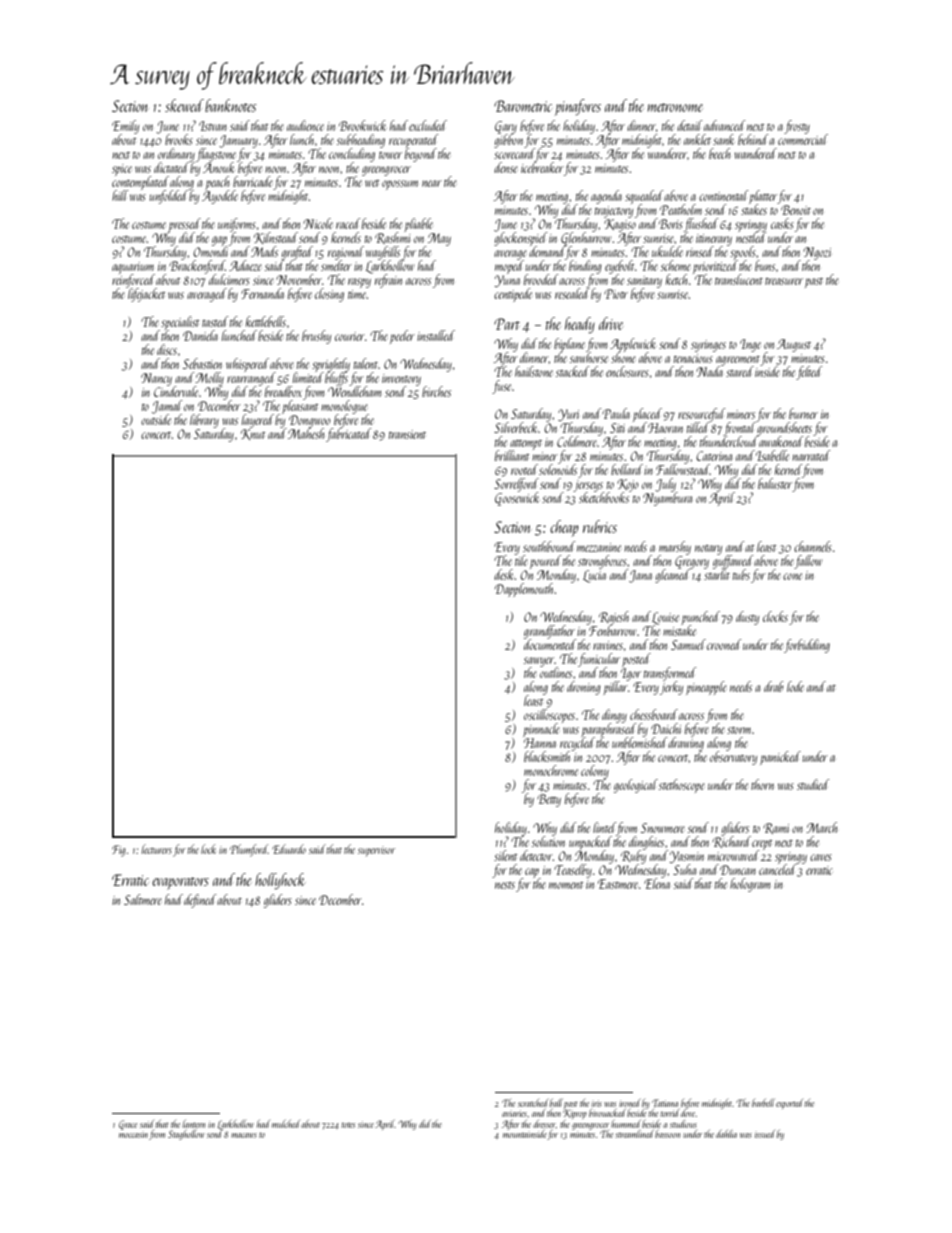 The image size is (952, 1233). Describe the element at coordinates (418, 225) in the image. I see `pliable` at that location.
